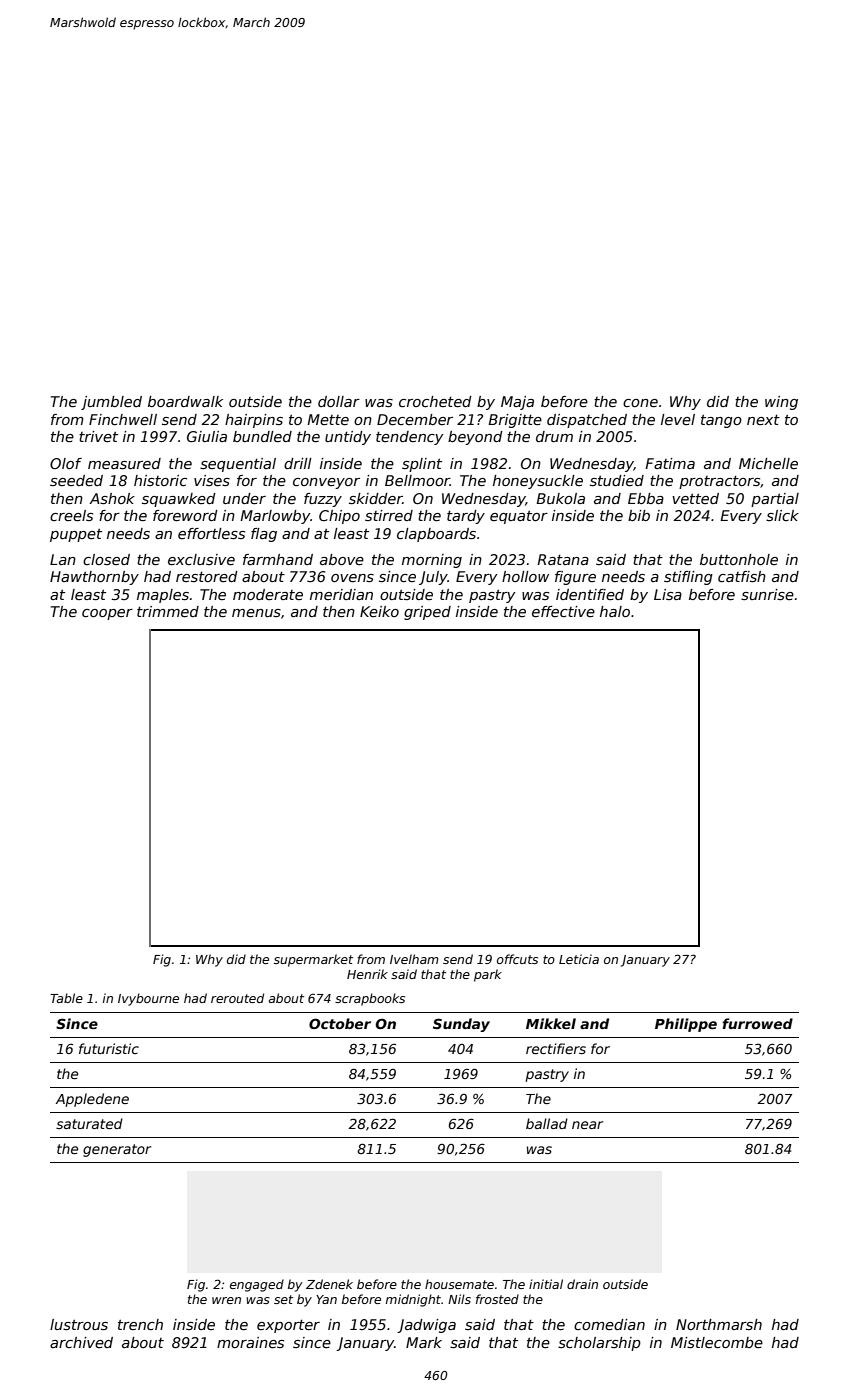 The height and width of the page is (1400, 849). What do you see at coordinates (757, 1023) in the page?
I see `furrowed` at bounding box center [757, 1023].
